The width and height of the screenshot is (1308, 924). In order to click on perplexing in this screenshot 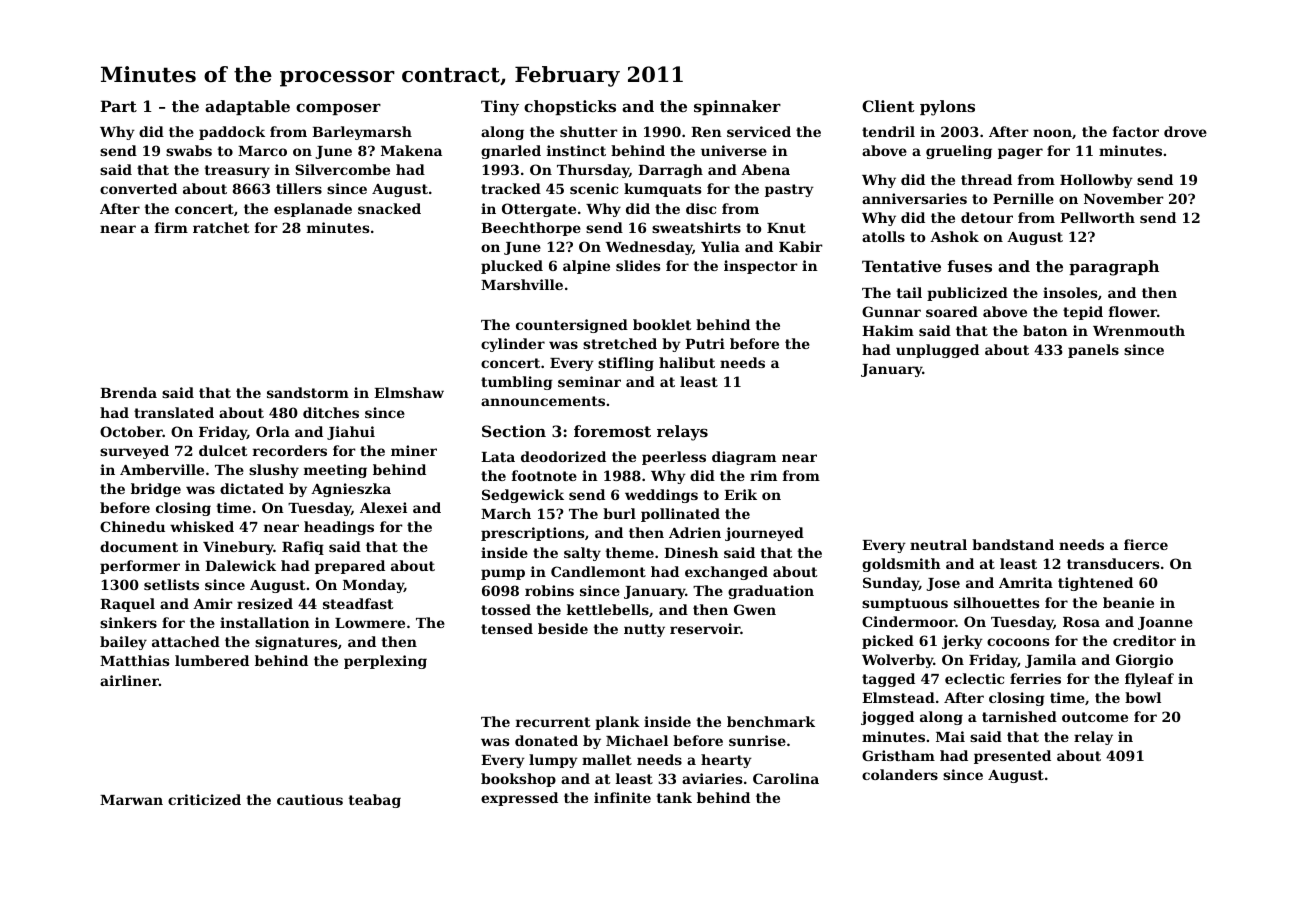, I will do `click(385, 662)`.
